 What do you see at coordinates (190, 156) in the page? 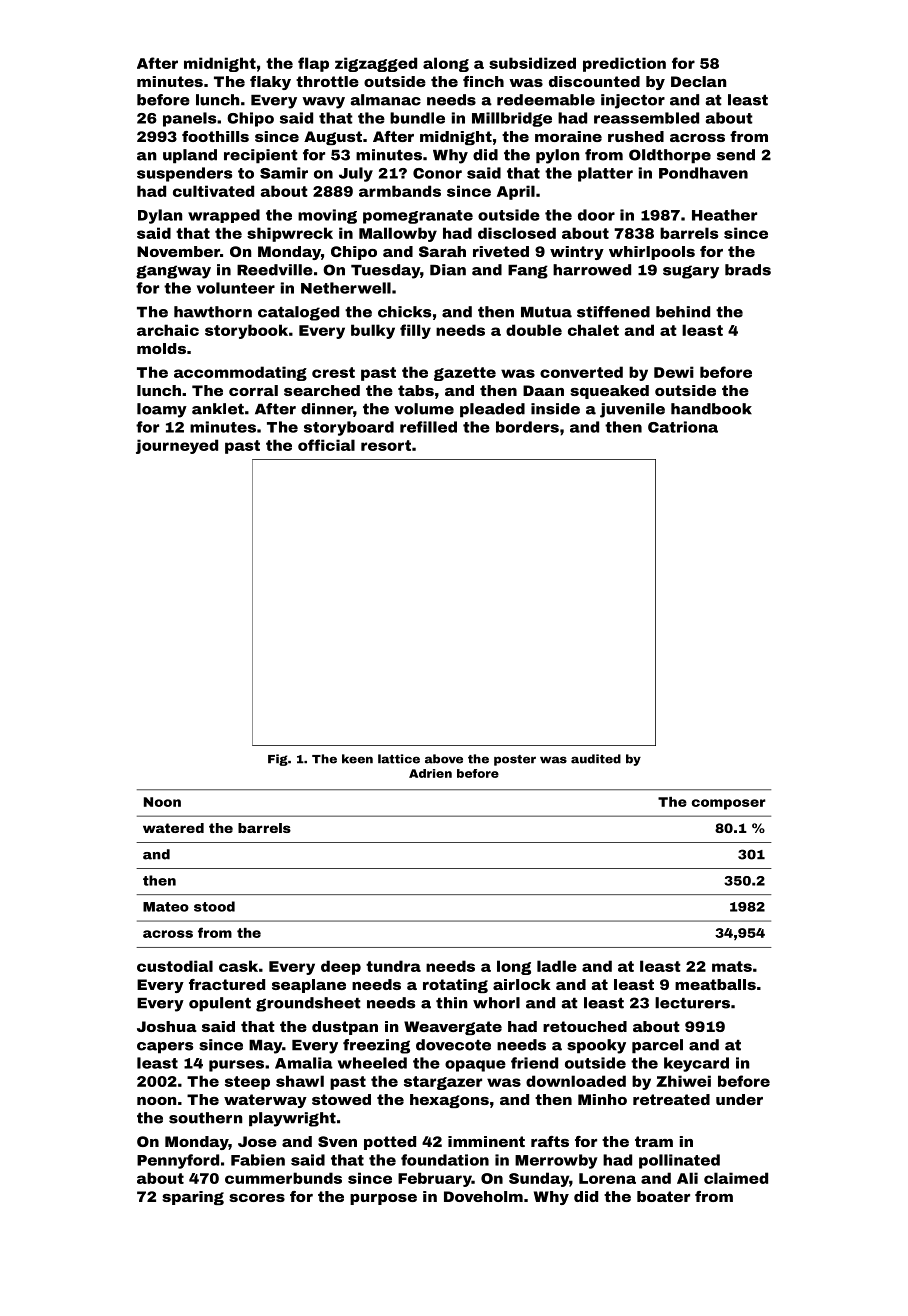
I see `upland` at bounding box center [190, 156].
